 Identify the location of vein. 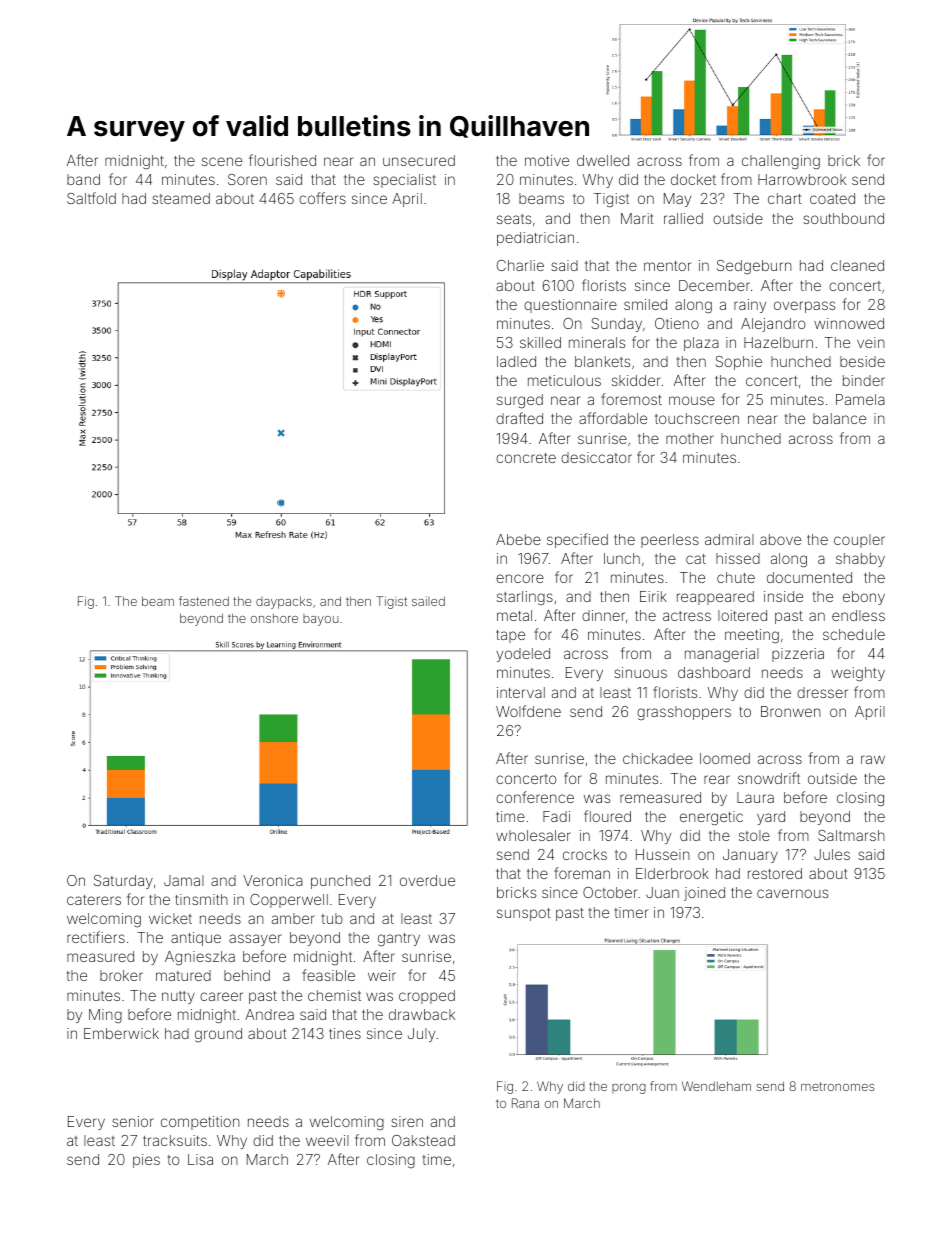
(871, 342).
